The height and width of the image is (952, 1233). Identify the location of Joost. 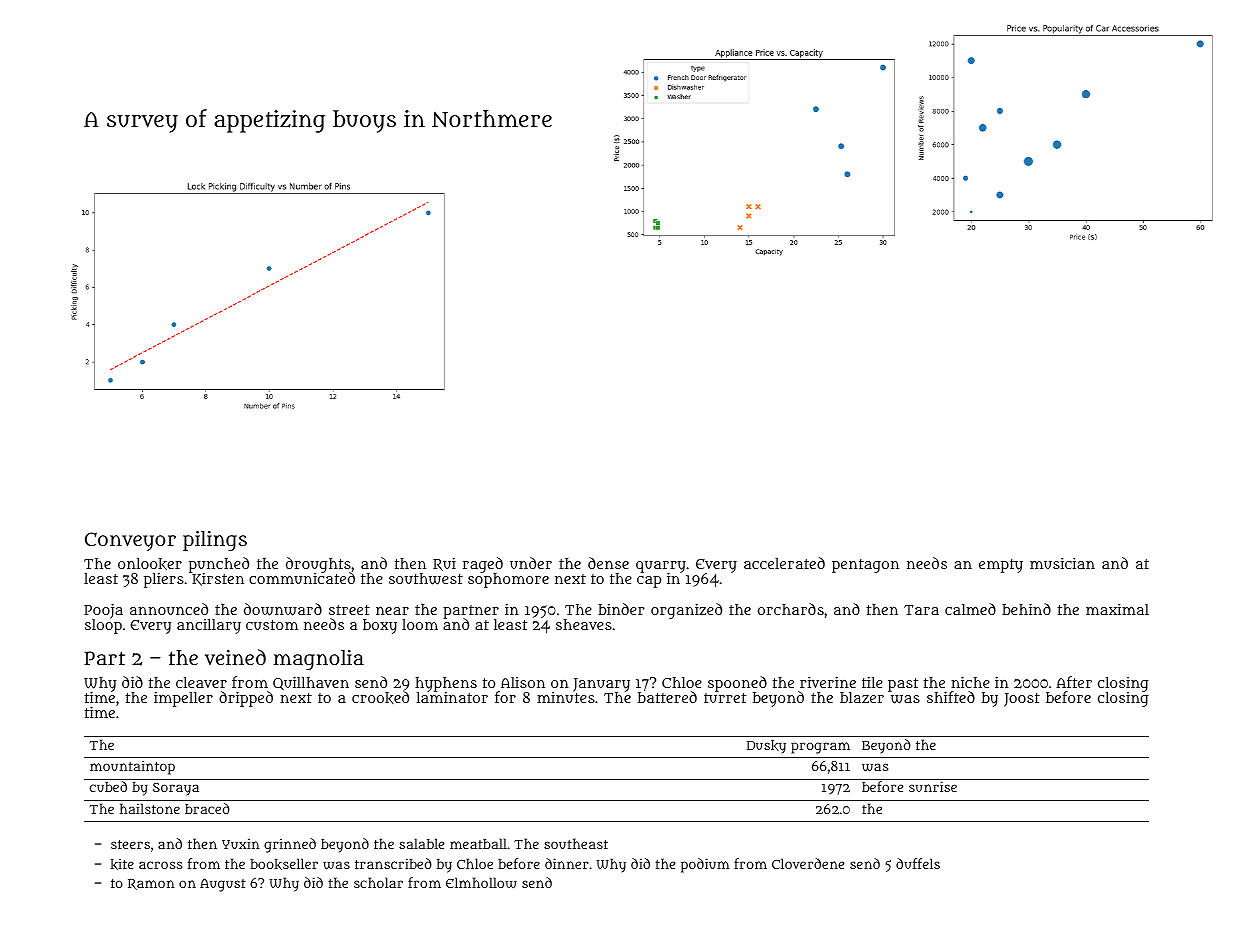
(1022, 700).
